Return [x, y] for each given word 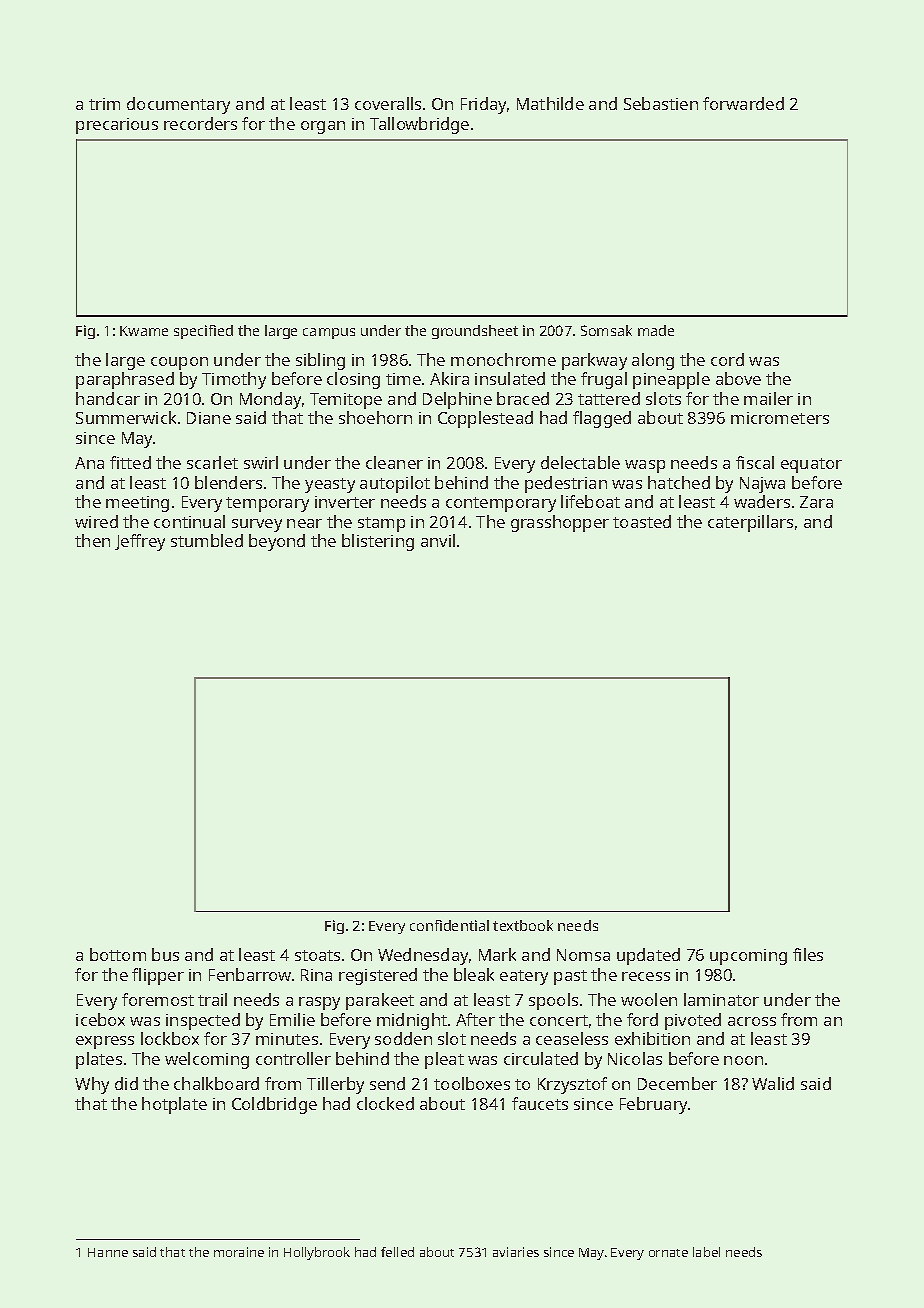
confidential [449, 925]
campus [329, 333]
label [706, 1252]
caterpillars [750, 523]
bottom [118, 954]
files [808, 954]
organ [323, 127]
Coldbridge [274, 1105]
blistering [378, 542]
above [738, 378]
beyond [277, 542]
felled [397, 1252]
